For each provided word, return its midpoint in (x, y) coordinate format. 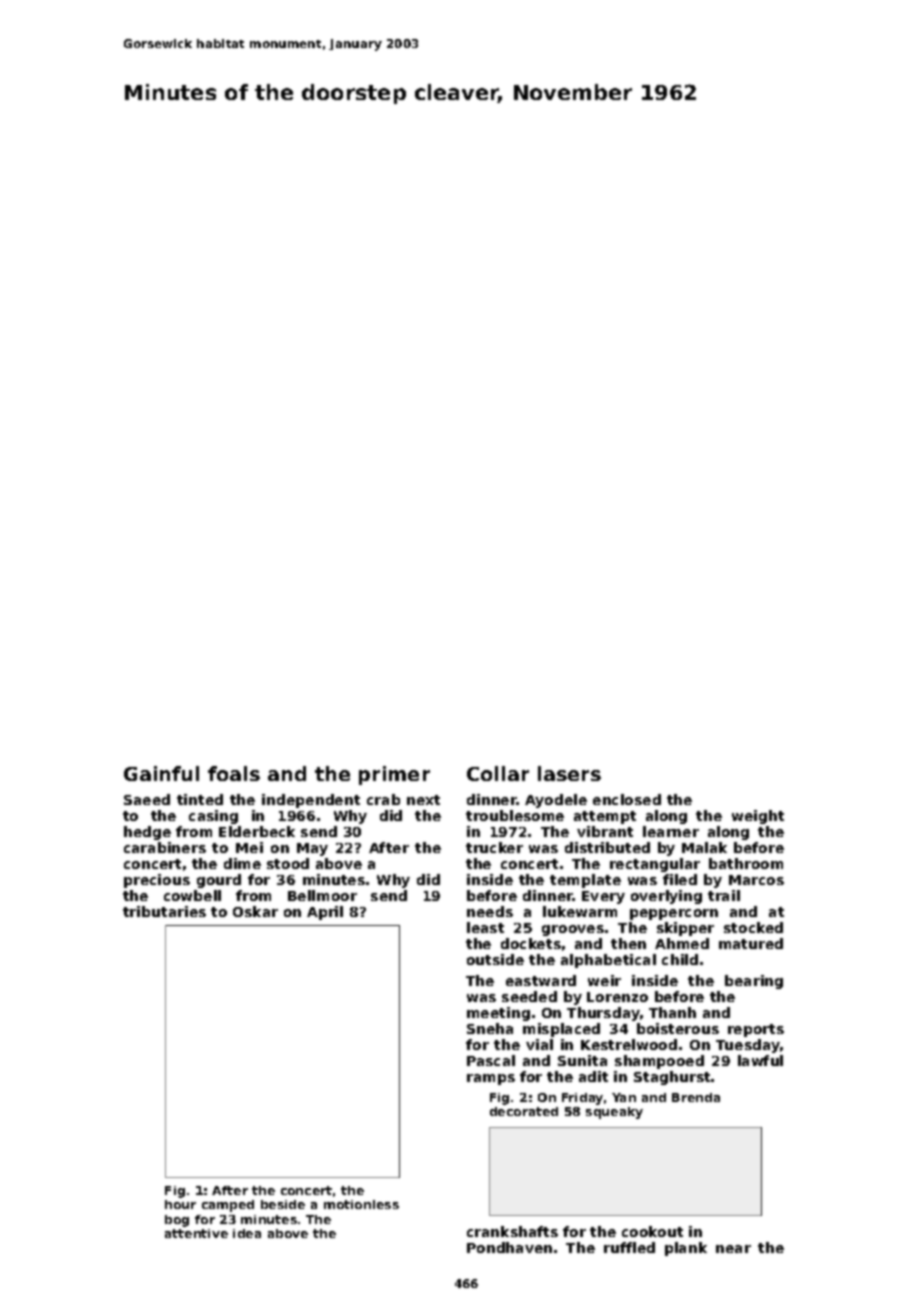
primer (394, 775)
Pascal (491, 1060)
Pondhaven (509, 1247)
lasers (569, 773)
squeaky (614, 1113)
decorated (524, 1111)
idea (247, 1233)
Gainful (161, 773)
